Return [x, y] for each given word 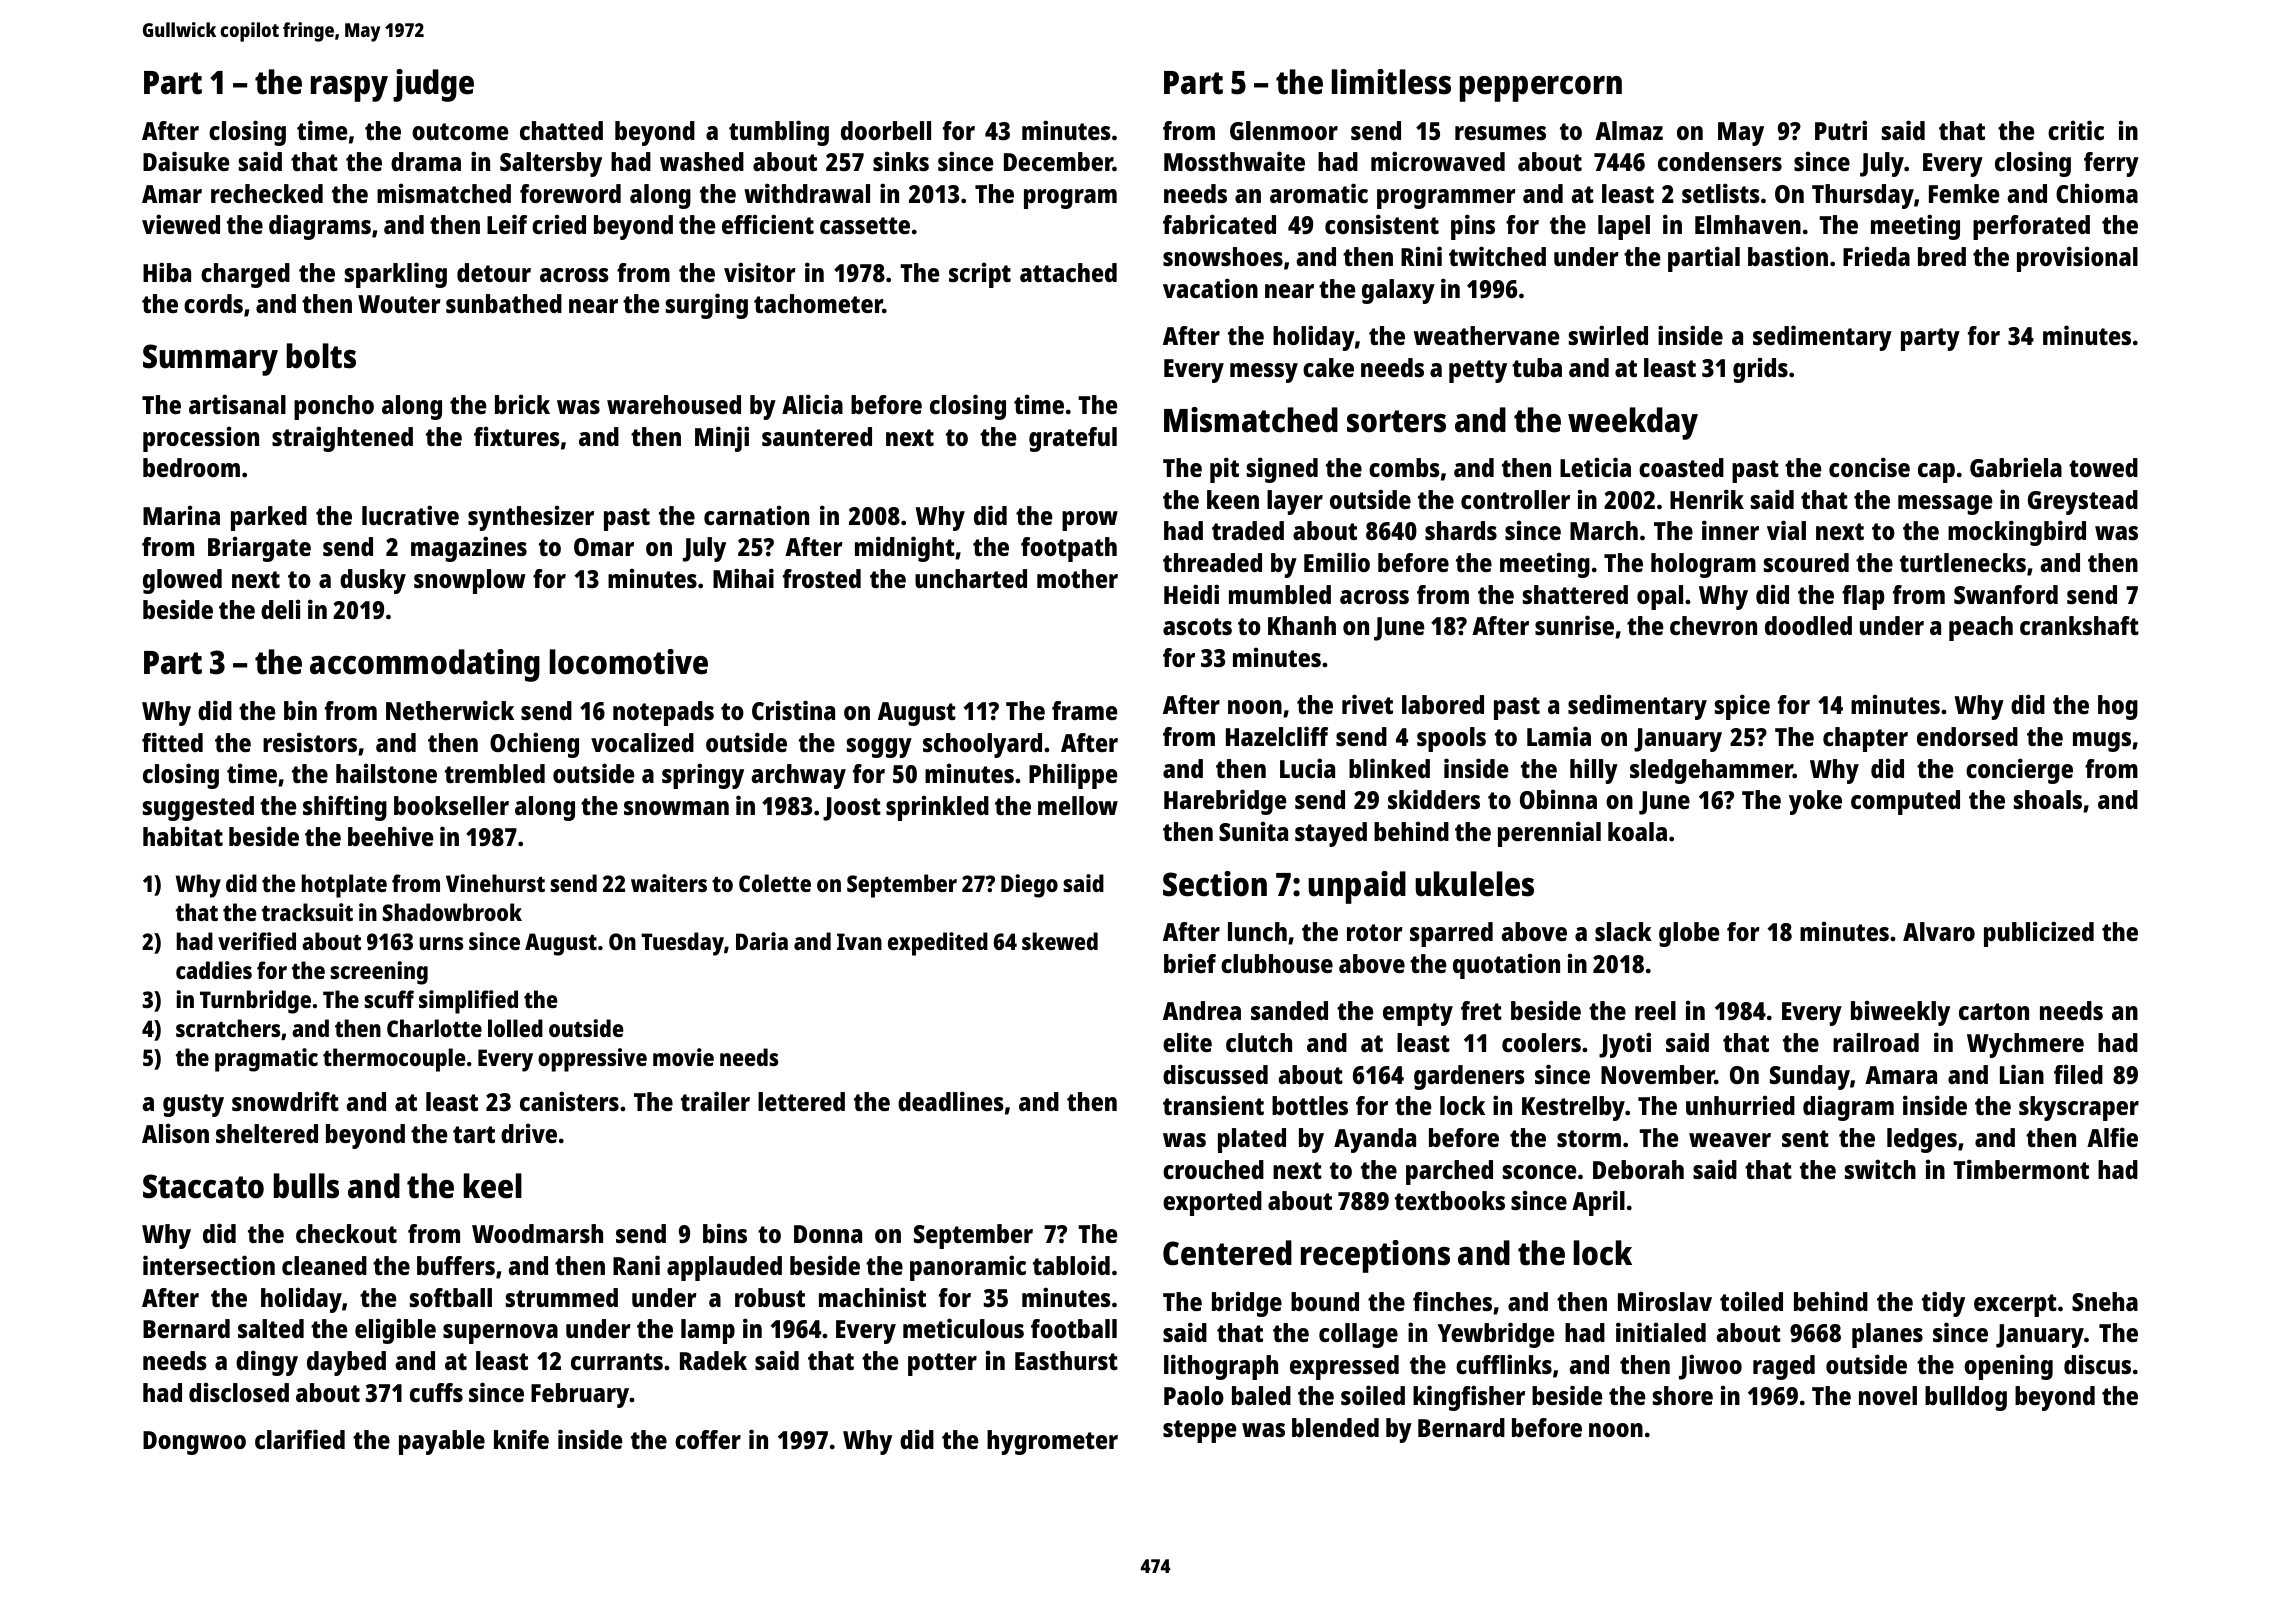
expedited [938, 944]
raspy [349, 89]
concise [1869, 467]
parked [269, 518]
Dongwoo [194, 1443]
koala [1637, 831]
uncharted [971, 578]
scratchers [228, 1028]
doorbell [886, 130]
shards [1461, 530]
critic [2076, 130]
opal [1660, 597]
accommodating [425, 665]
